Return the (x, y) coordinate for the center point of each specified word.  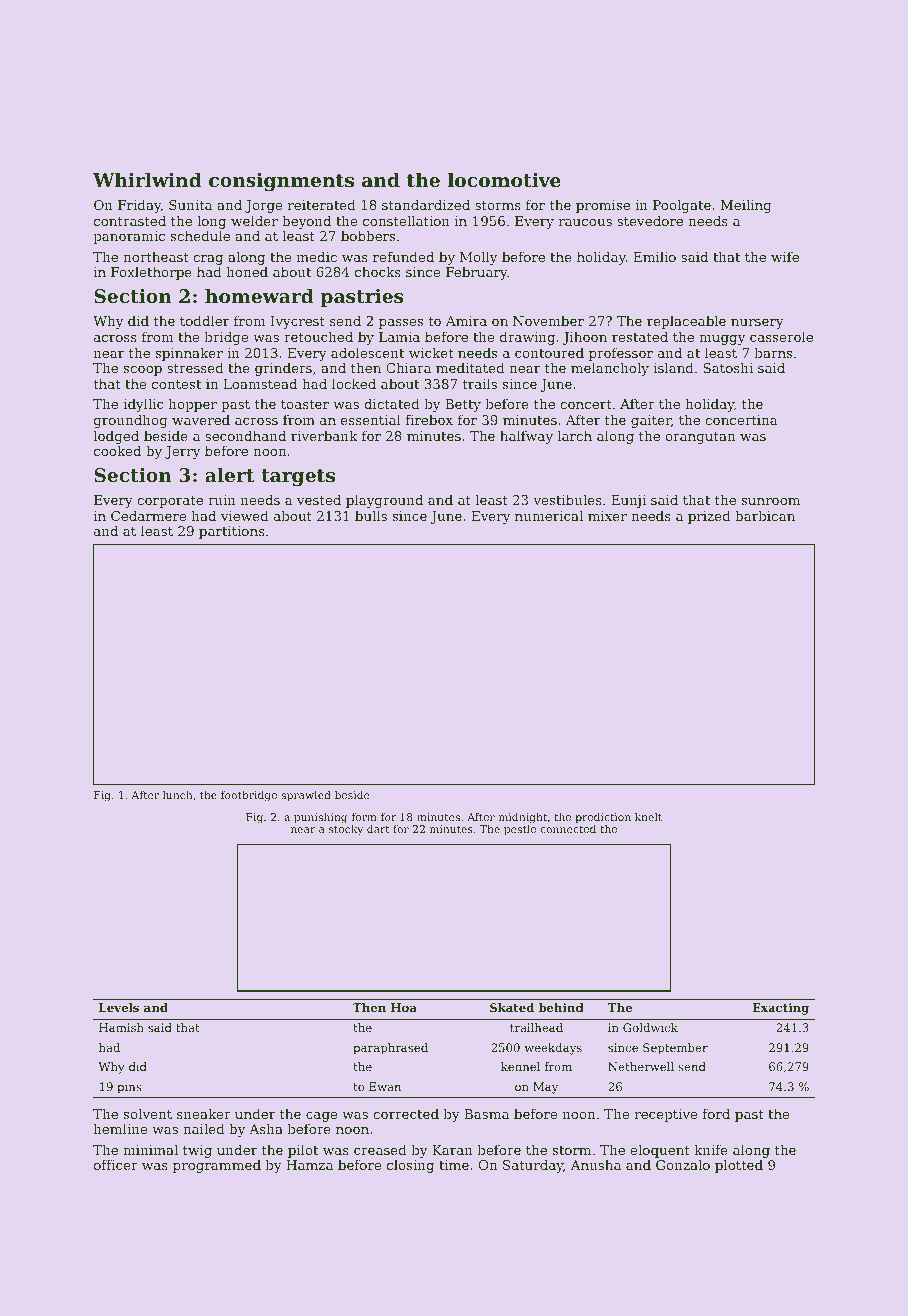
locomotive (504, 180)
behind (561, 1007)
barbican (765, 515)
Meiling (746, 206)
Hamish (121, 1027)
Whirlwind (147, 179)
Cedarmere (148, 515)
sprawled (306, 796)
